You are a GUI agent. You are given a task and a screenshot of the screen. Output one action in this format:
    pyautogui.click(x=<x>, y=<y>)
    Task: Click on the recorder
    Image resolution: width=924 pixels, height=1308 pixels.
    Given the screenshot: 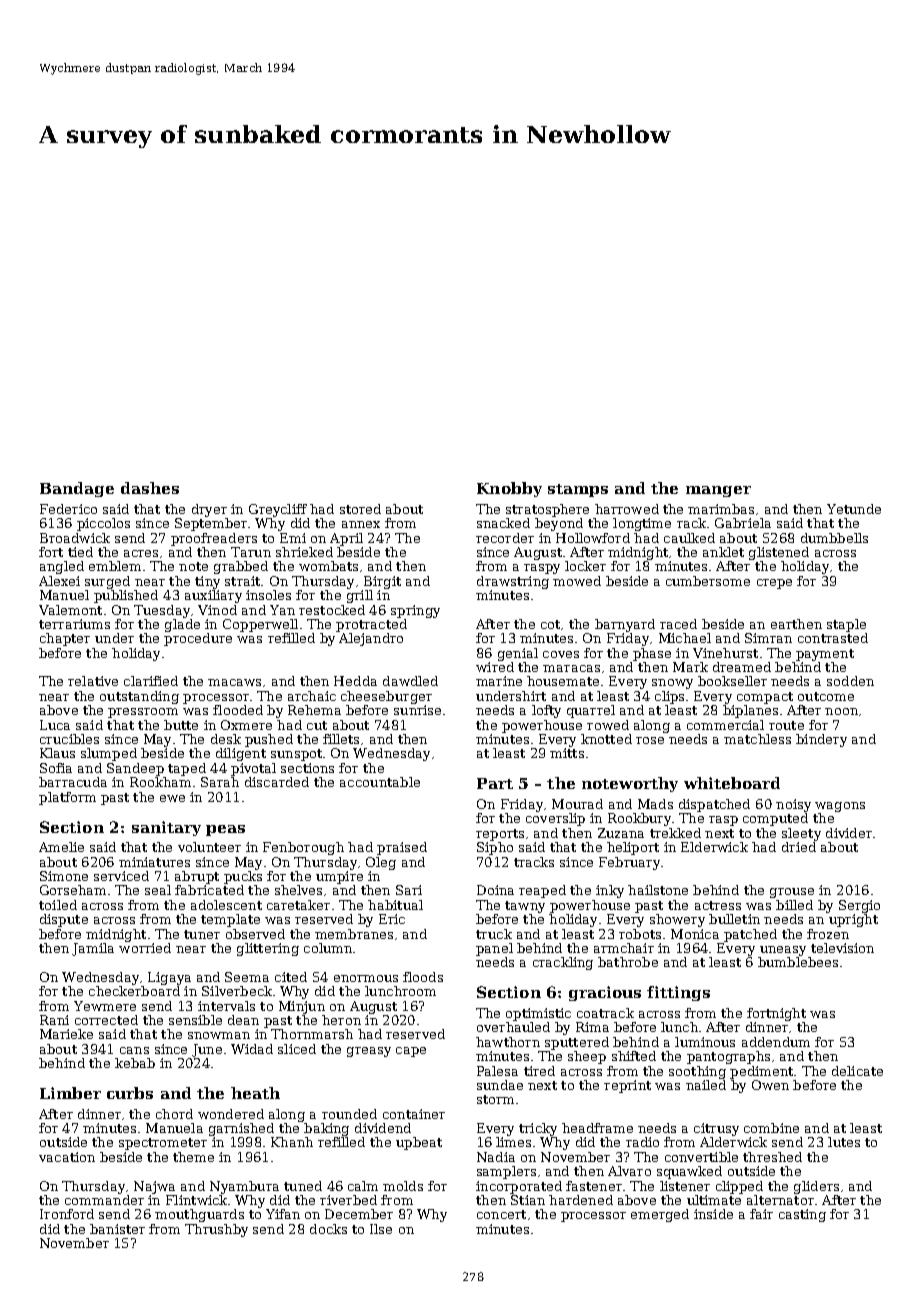 What is the action you would take?
    pyautogui.click(x=505, y=538)
